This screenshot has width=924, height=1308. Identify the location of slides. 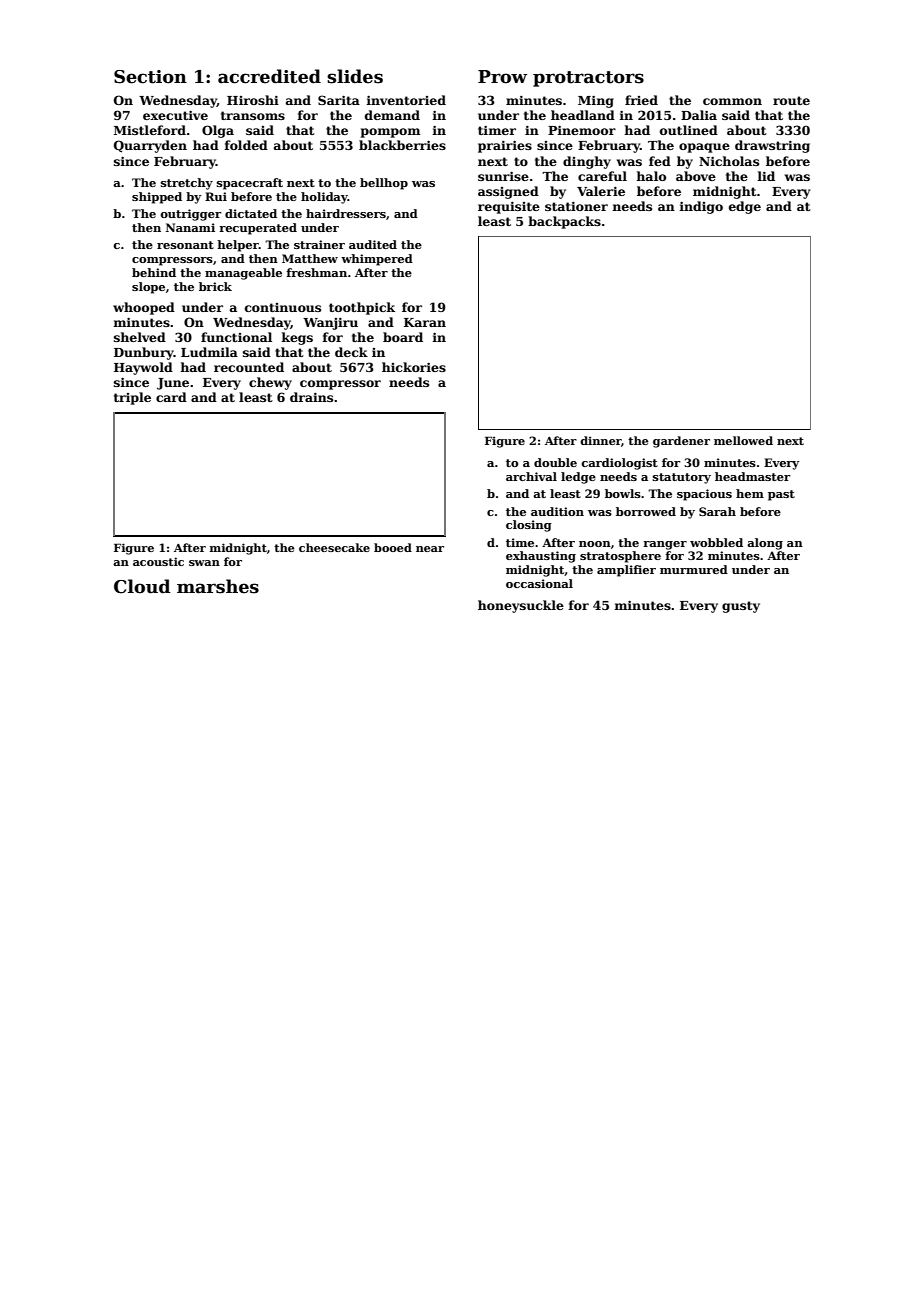
(355, 76).
